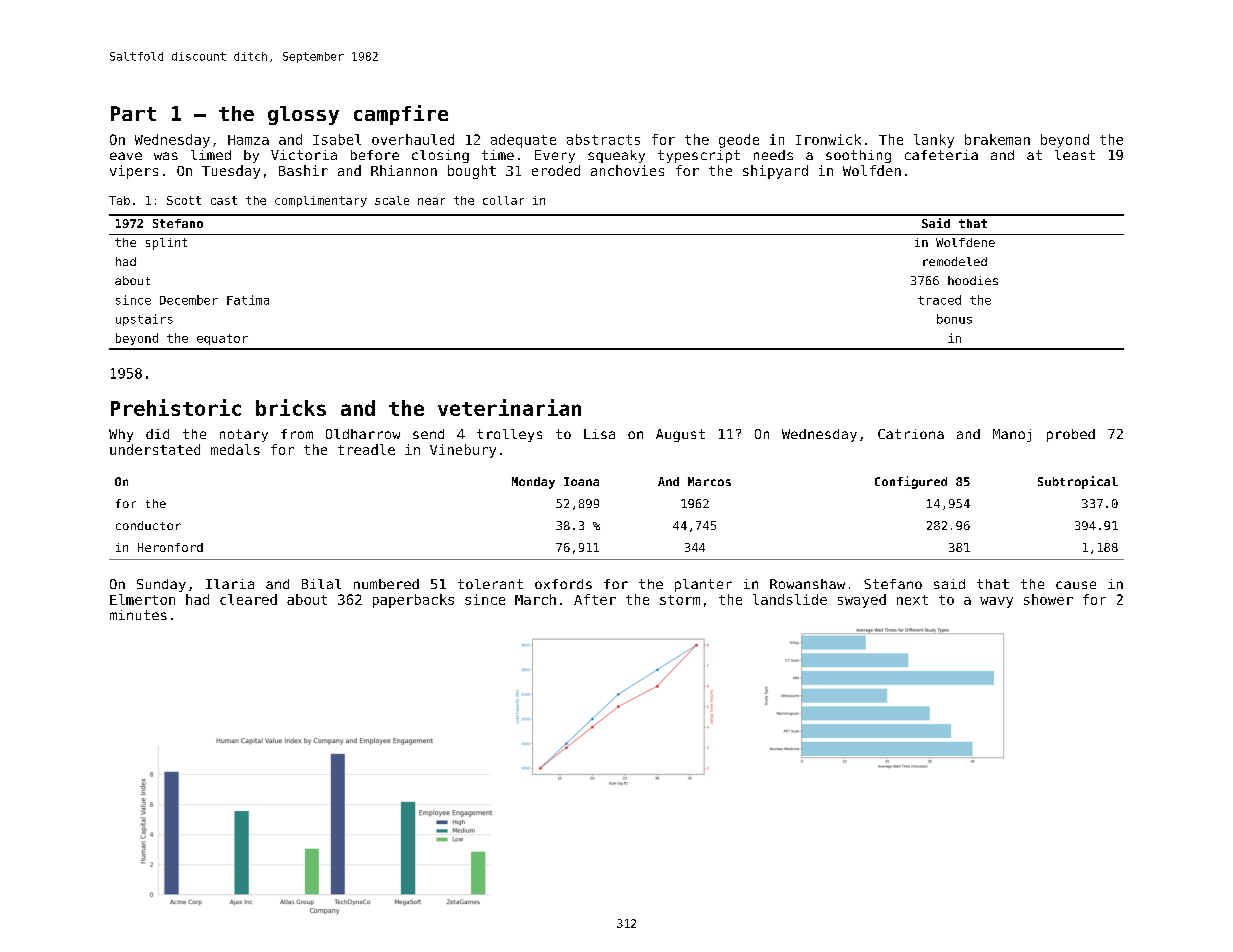 Image resolution: width=1233 pixels, height=952 pixels. Describe the element at coordinates (142, 599) in the document. I see `Elmerton` at that location.
